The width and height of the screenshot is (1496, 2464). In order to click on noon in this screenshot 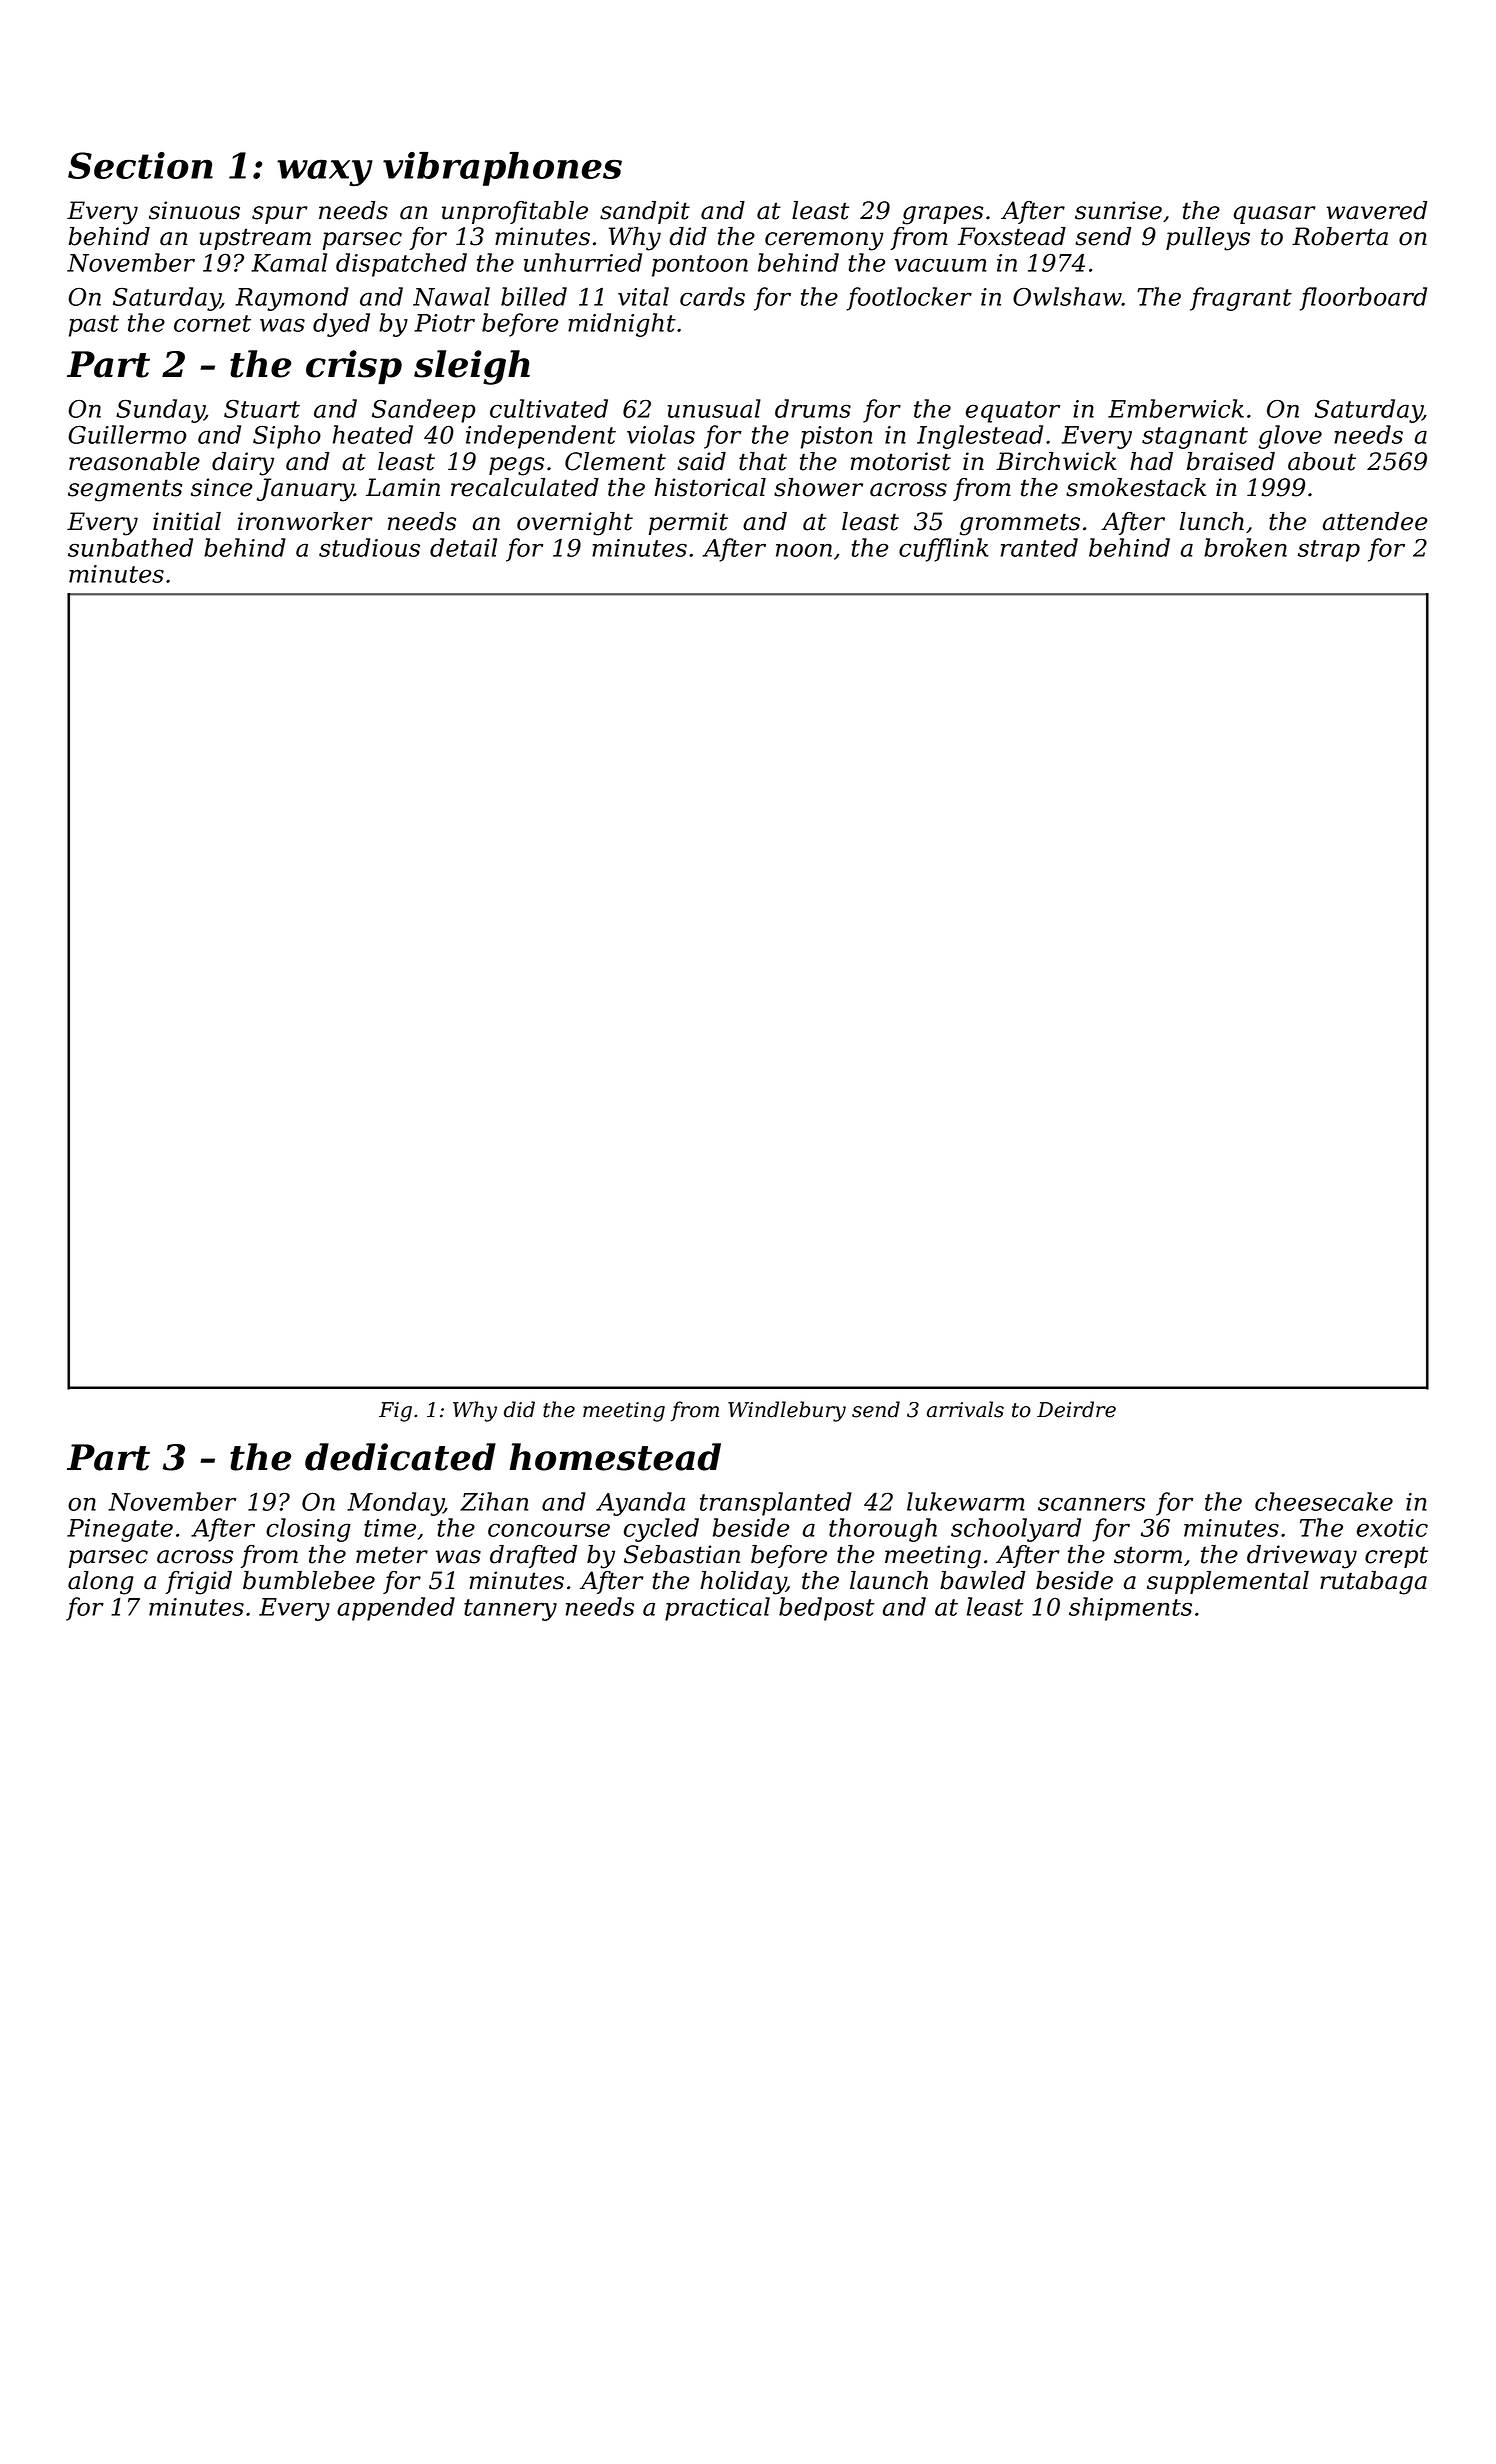, I will do `click(804, 550)`.
